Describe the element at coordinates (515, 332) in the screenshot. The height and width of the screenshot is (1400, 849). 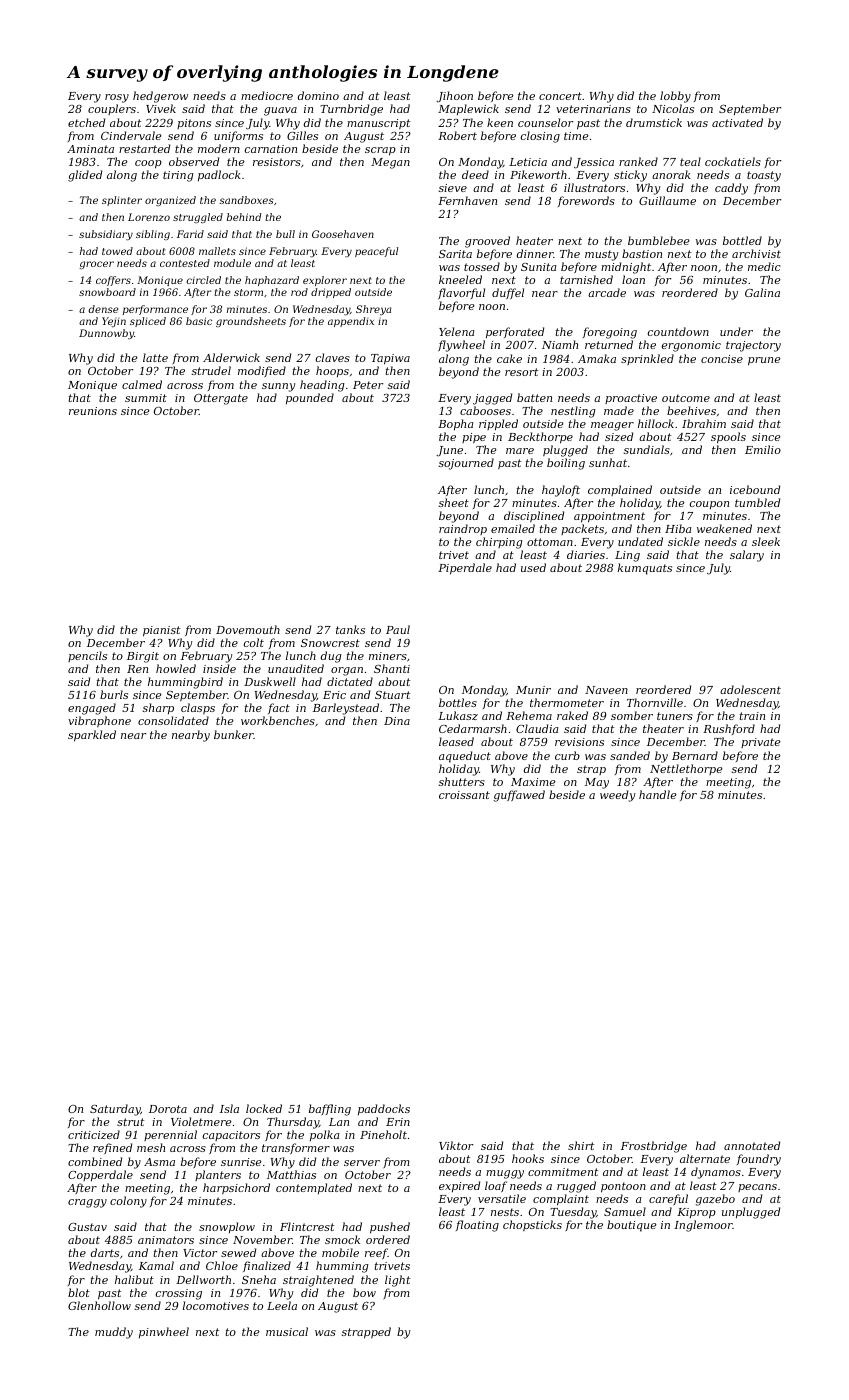
I see `perforated` at that location.
